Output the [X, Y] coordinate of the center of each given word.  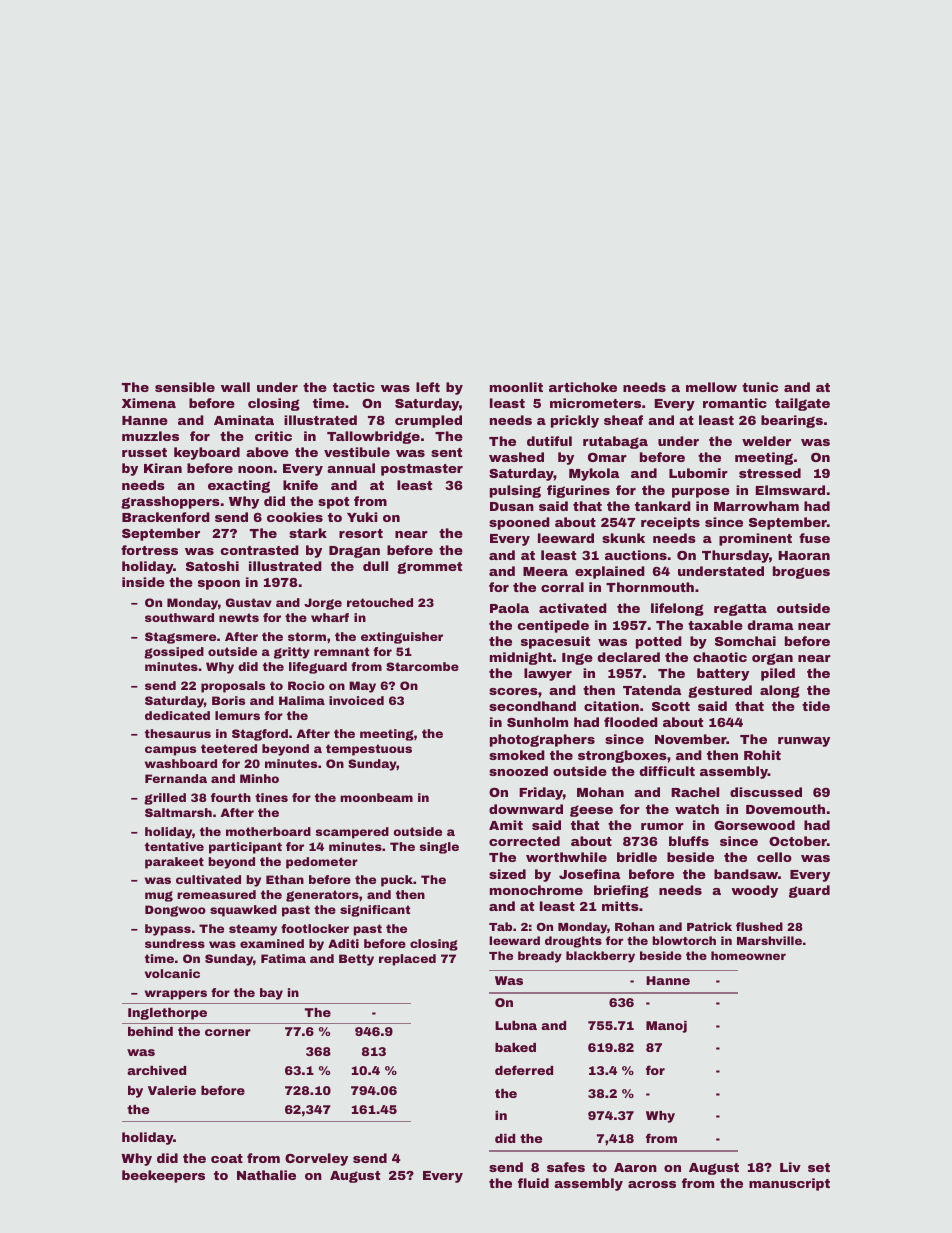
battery [723, 674]
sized [507, 874]
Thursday [735, 556]
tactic [354, 387]
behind [150, 1031]
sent [446, 452]
